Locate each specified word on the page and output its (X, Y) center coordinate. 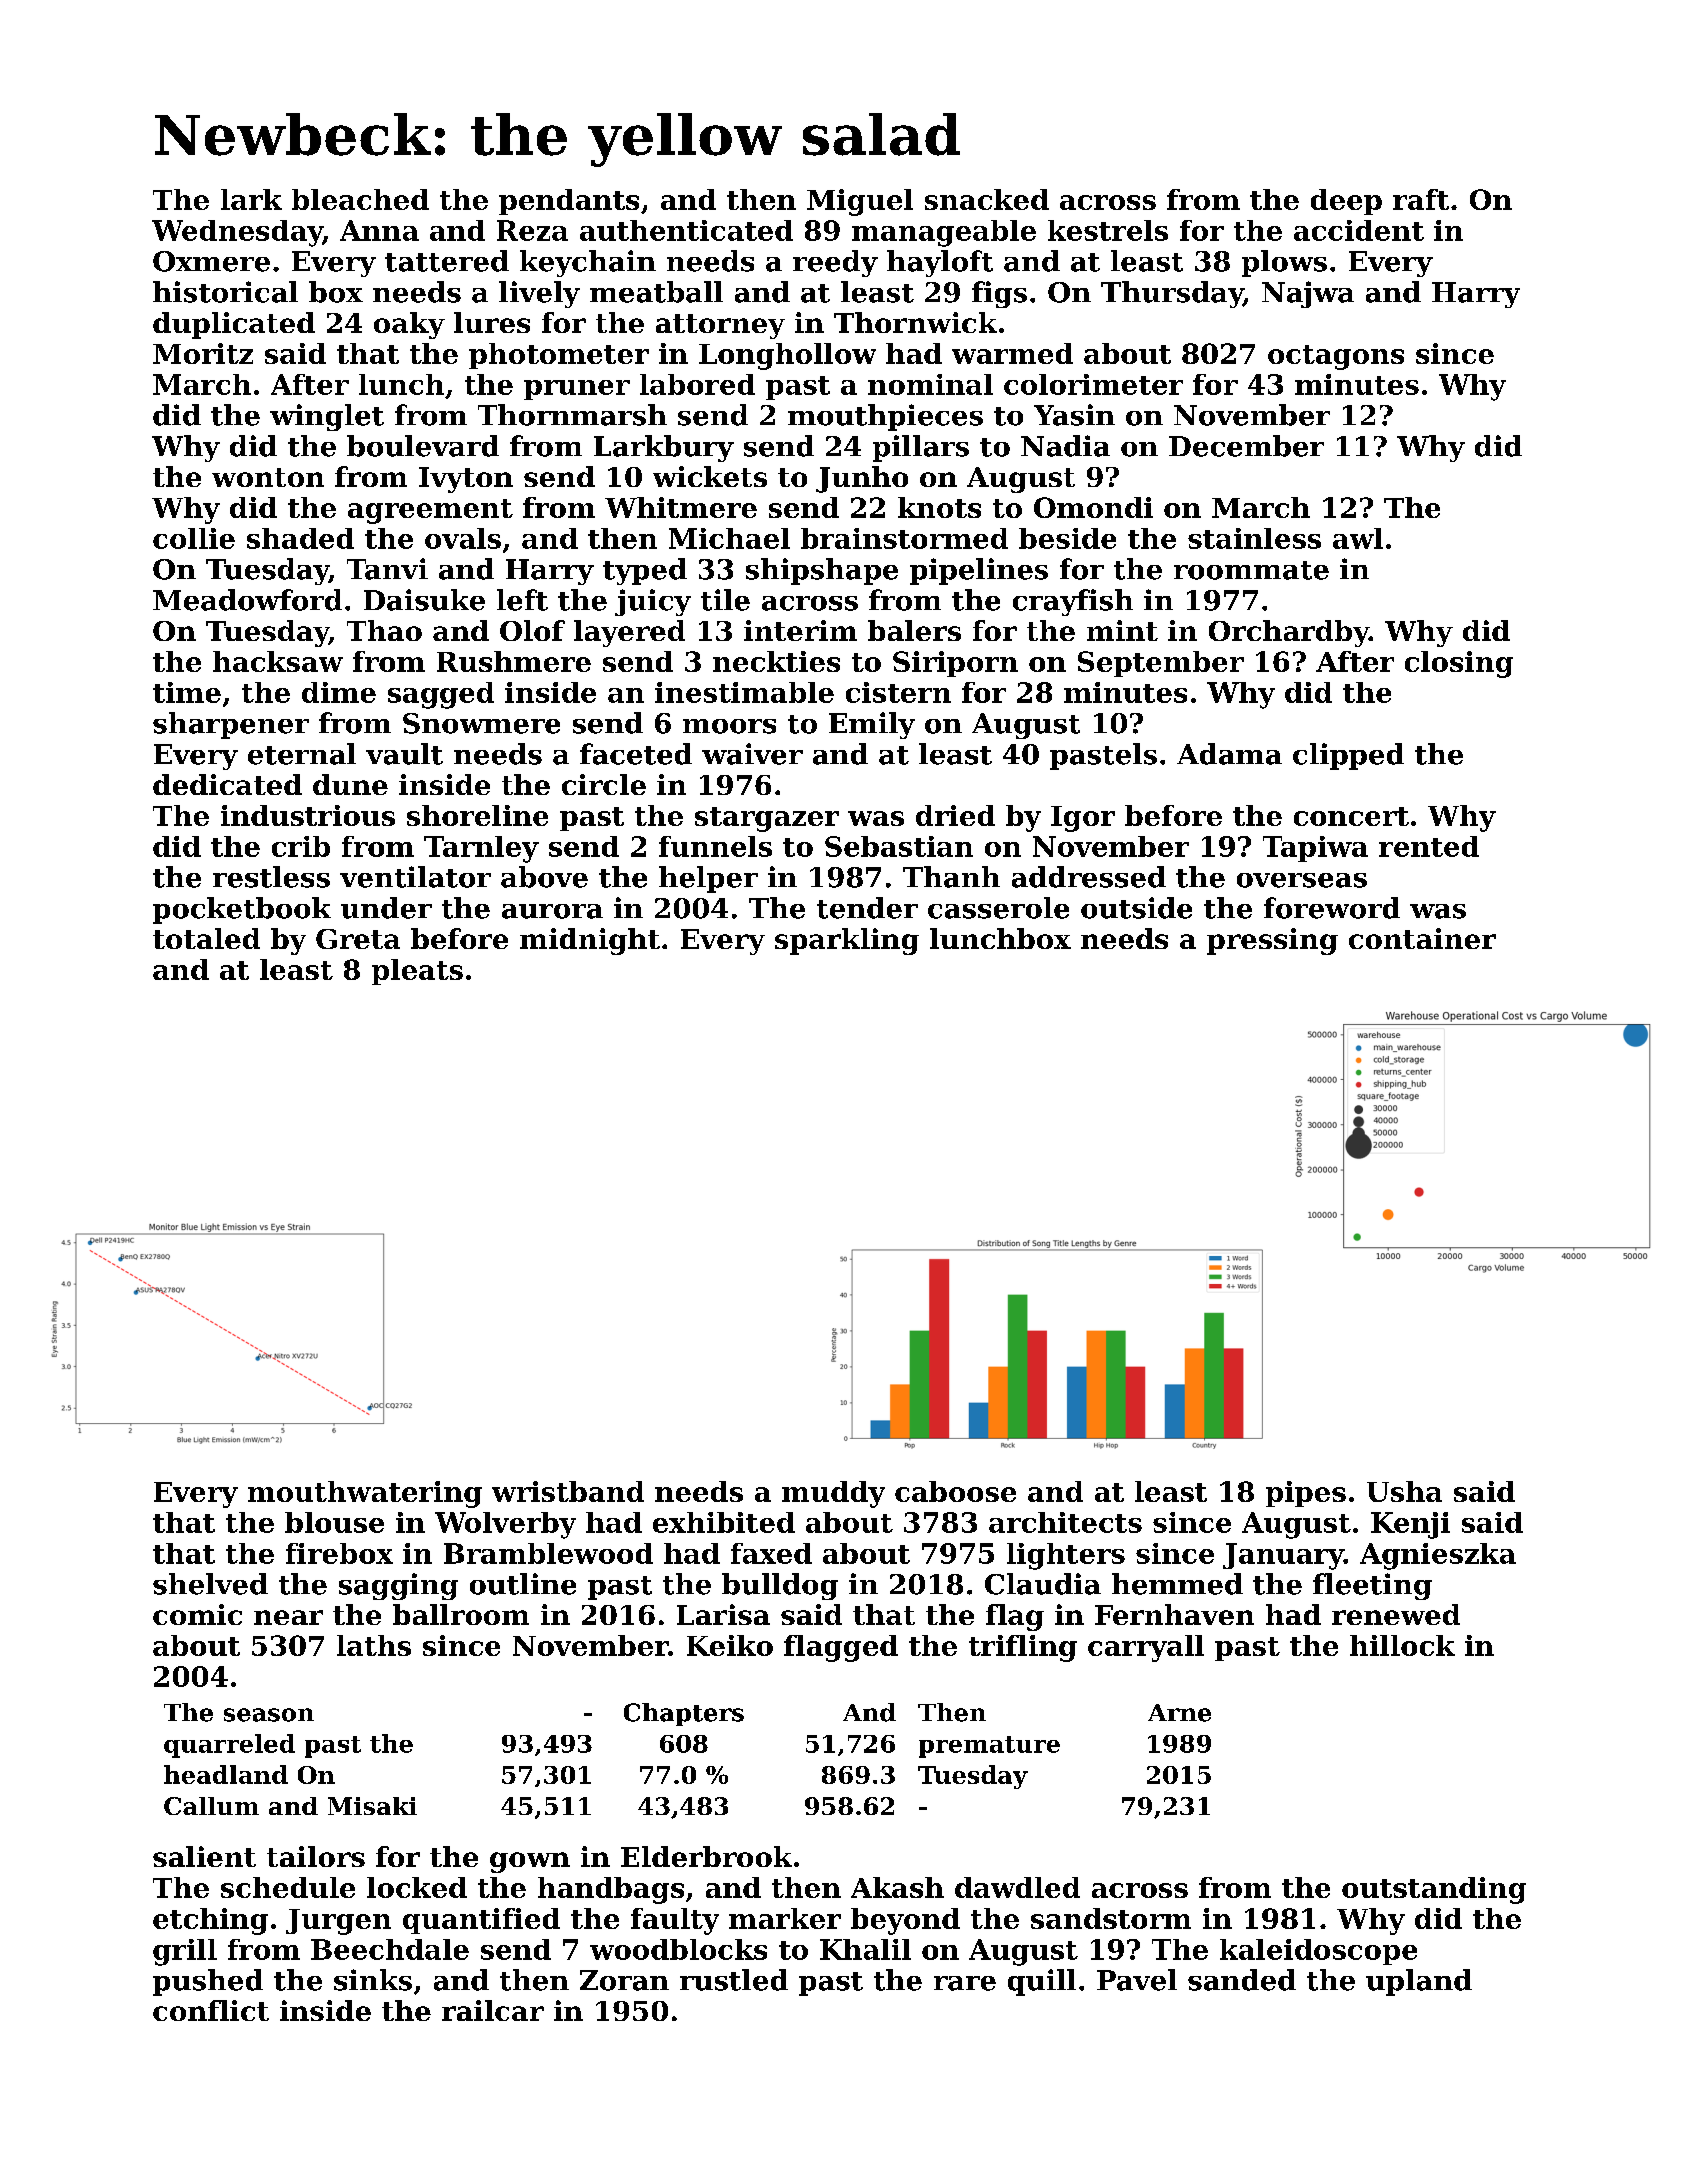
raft (1421, 199)
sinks (373, 1980)
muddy (833, 1494)
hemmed (1177, 1584)
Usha (1404, 1491)
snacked (987, 199)
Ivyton (466, 480)
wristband (568, 1491)
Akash (897, 1887)
